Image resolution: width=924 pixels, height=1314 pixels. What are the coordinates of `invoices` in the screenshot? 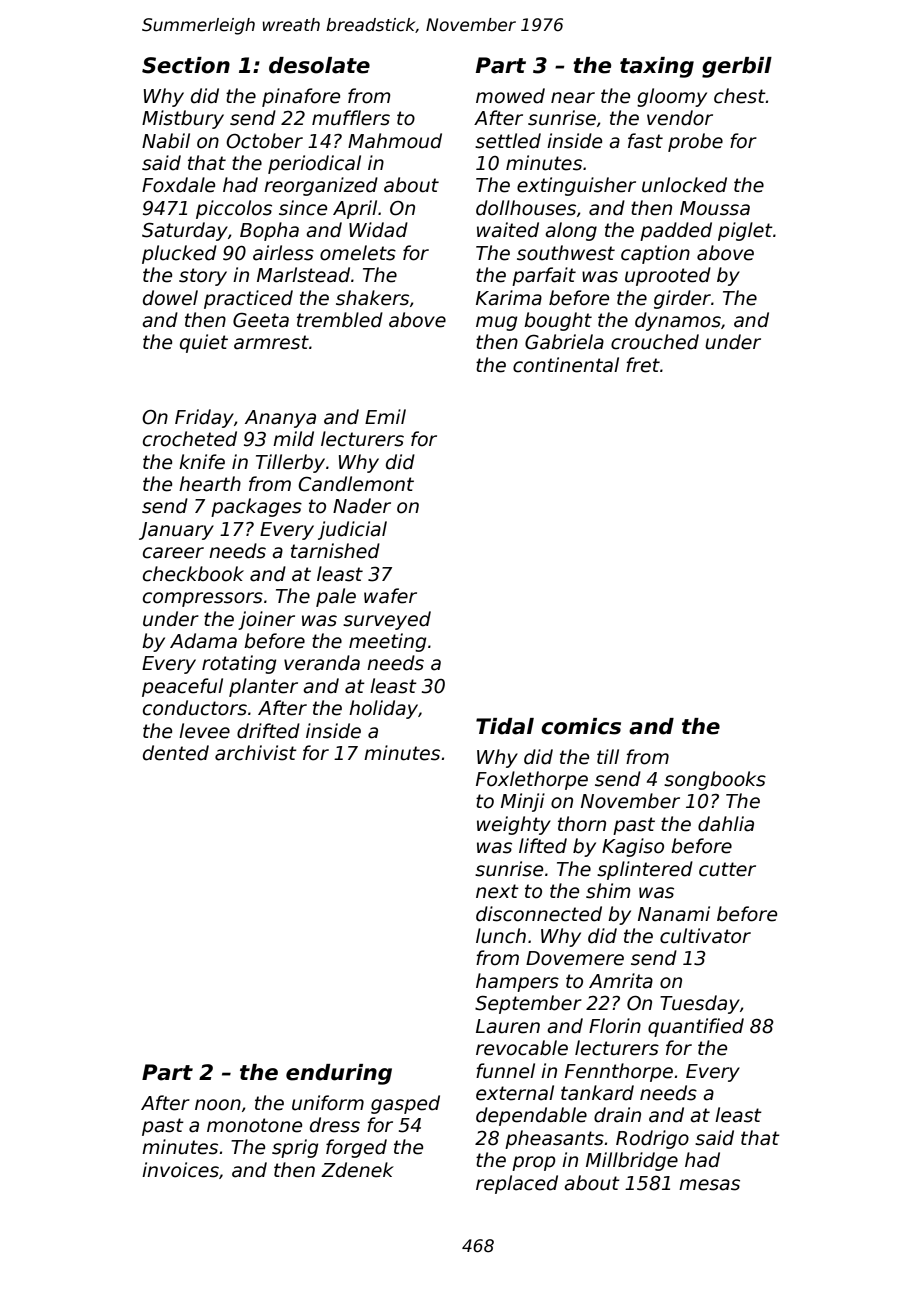 It's located at (180, 1170).
